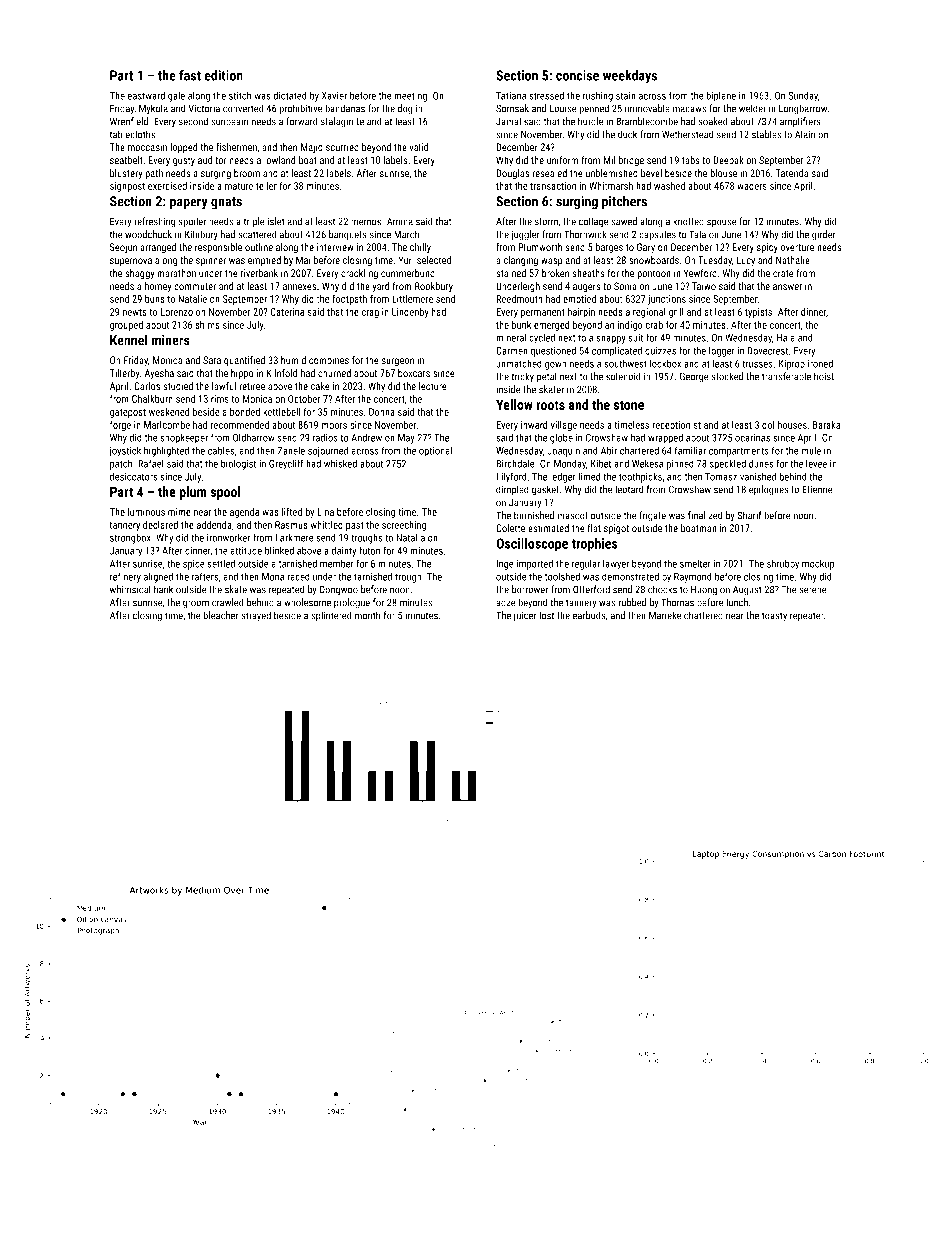 This page has width=952, height=1233. Describe the element at coordinates (647, 108) in the page. I see `immovable` at that location.
